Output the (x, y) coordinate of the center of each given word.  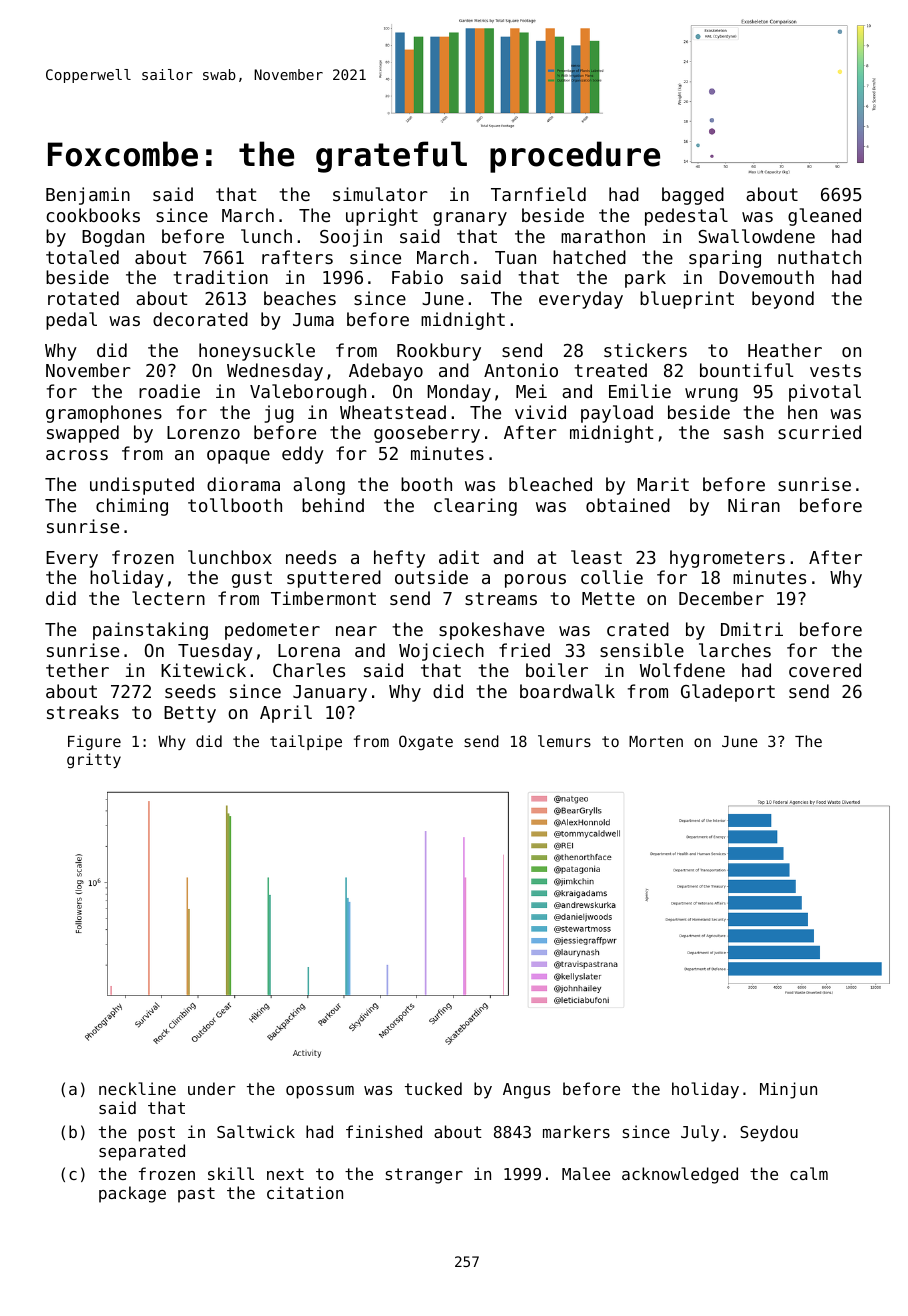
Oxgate (426, 742)
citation (305, 1192)
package (132, 1194)
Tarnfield (538, 194)
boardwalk (567, 691)
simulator (380, 194)
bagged (693, 196)
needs (311, 557)
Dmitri (752, 629)
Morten (656, 741)
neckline (137, 1088)
